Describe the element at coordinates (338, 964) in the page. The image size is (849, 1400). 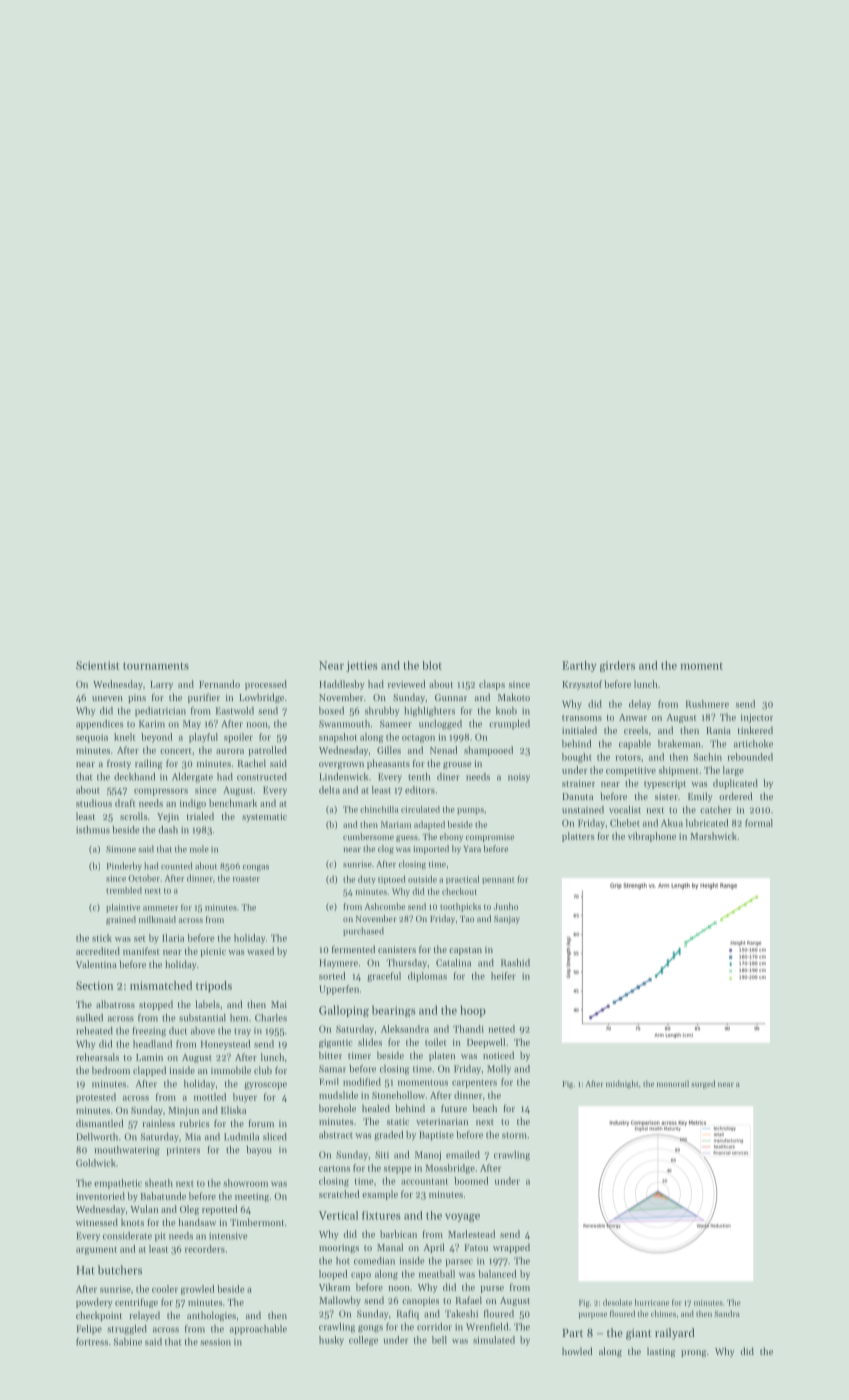
I see `Haymere` at that location.
